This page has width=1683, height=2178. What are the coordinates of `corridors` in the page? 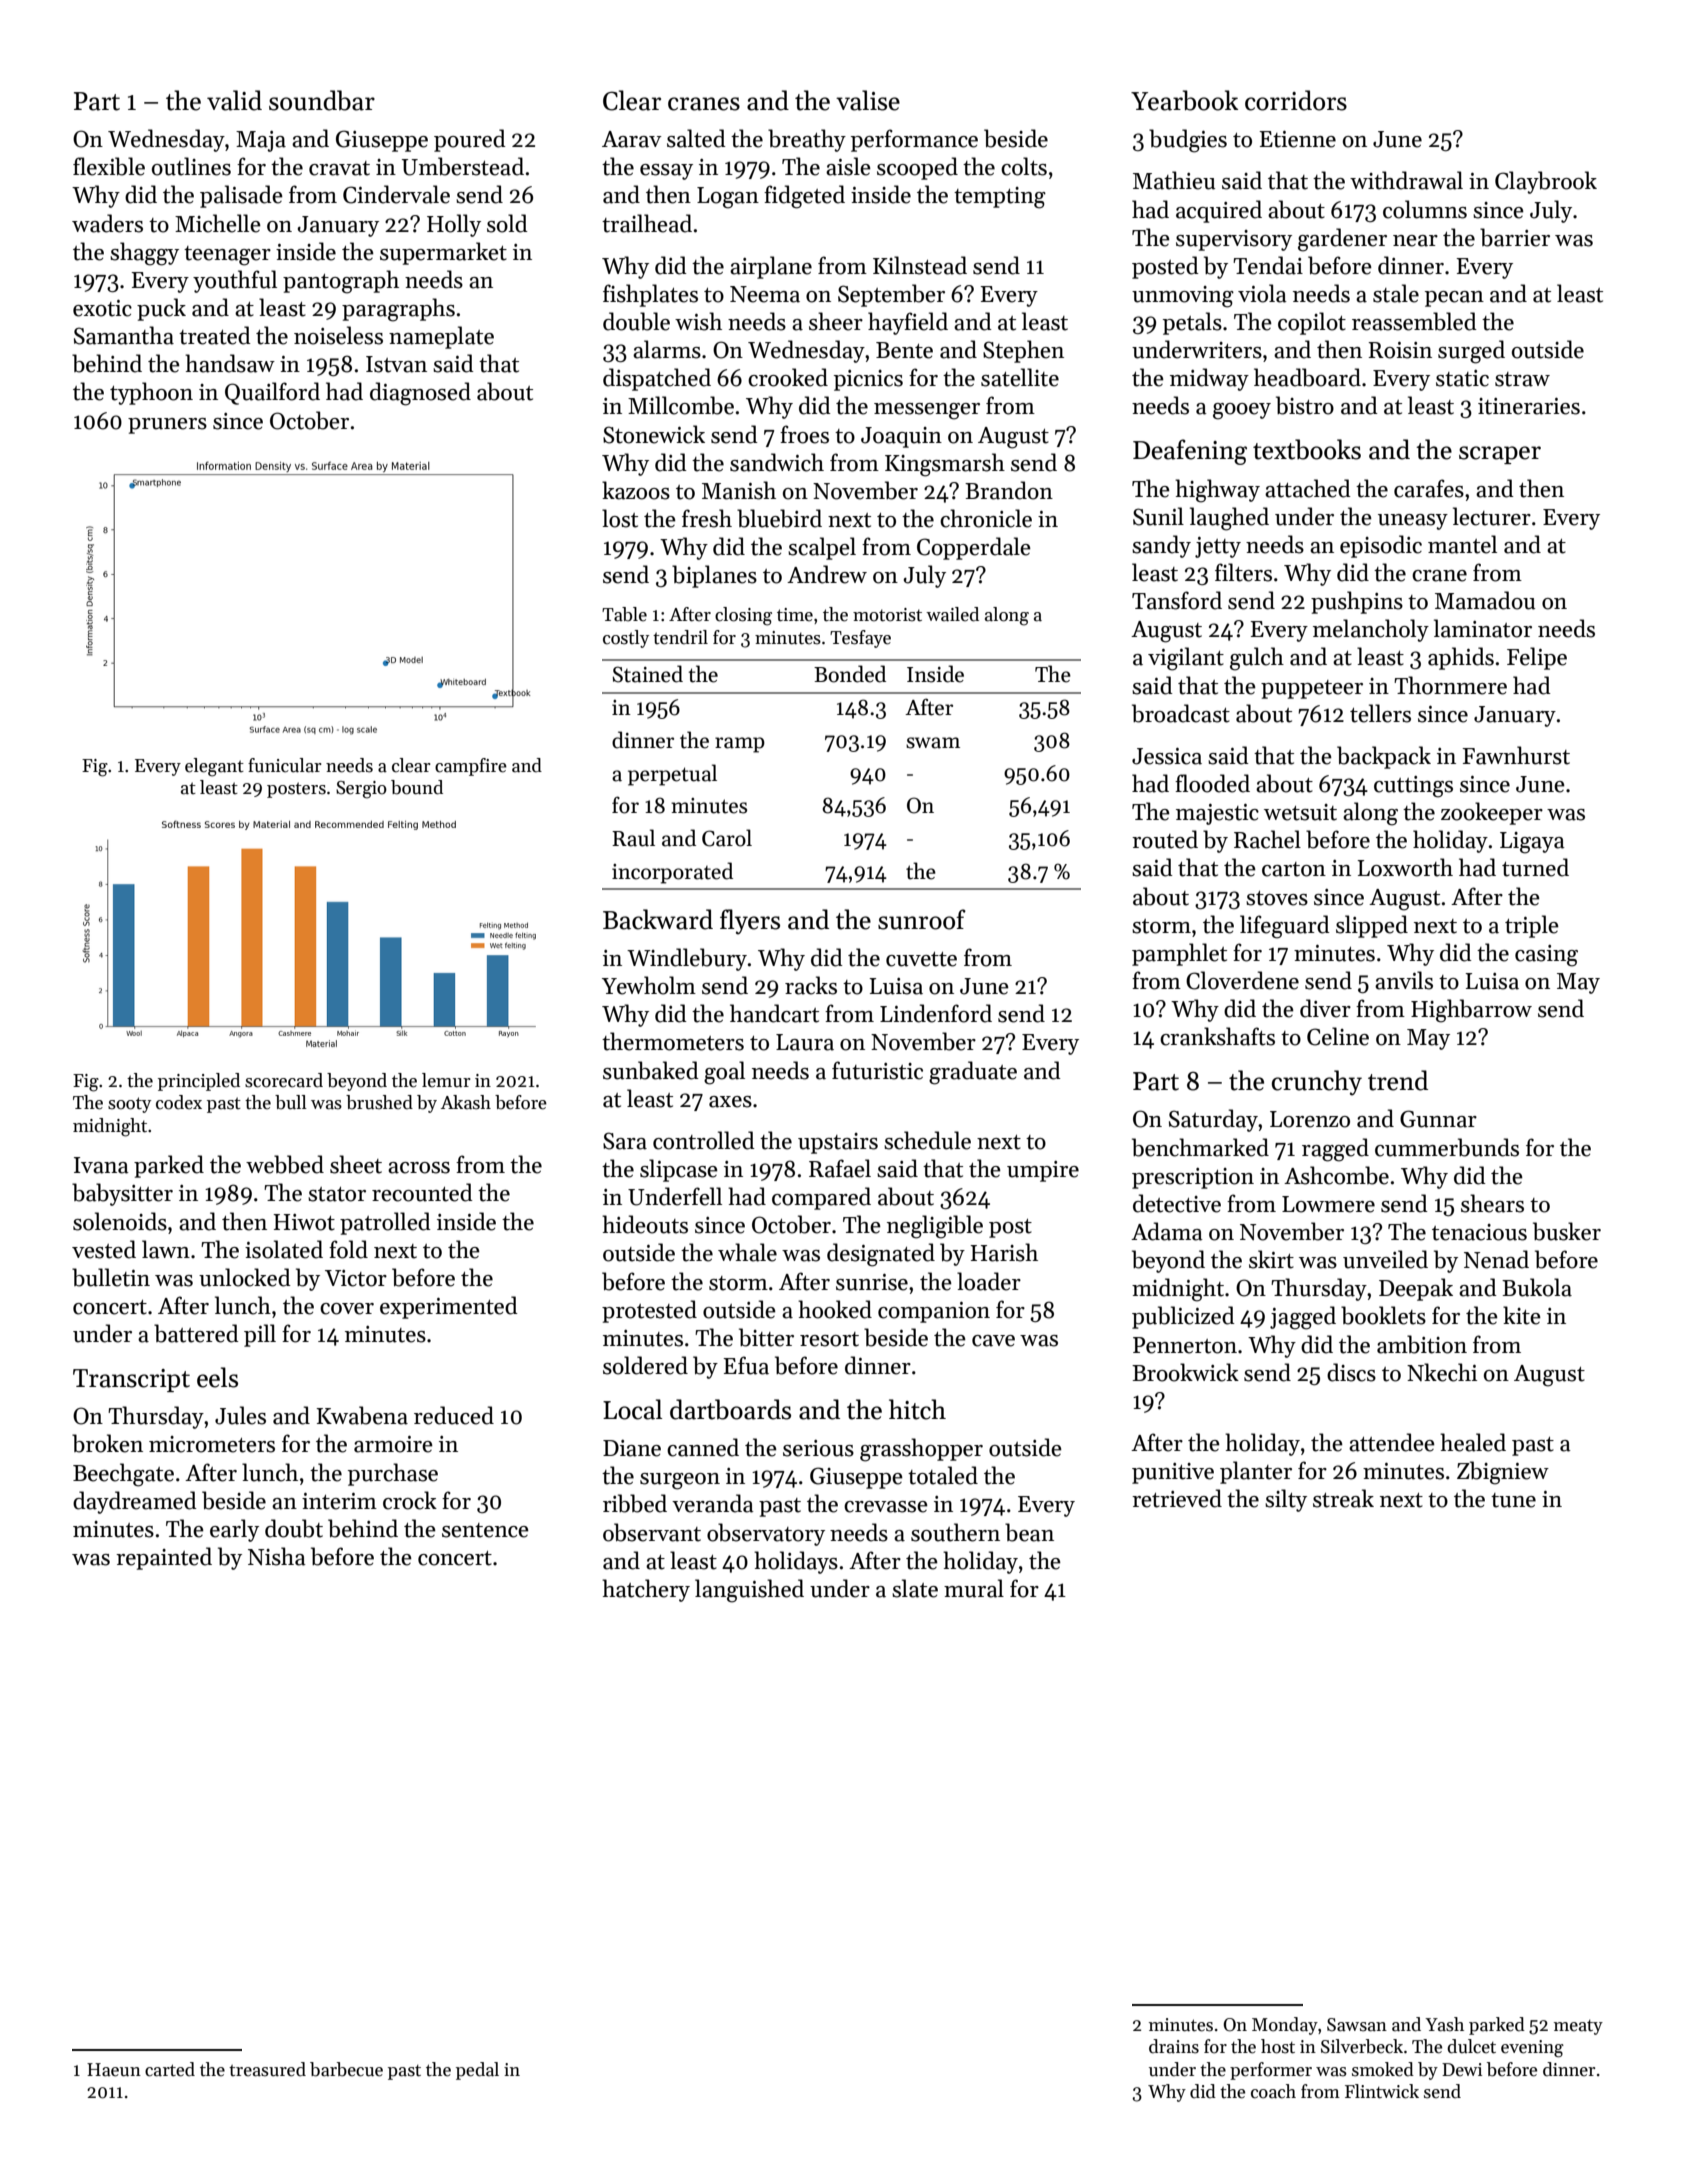 It's located at (1296, 100).
